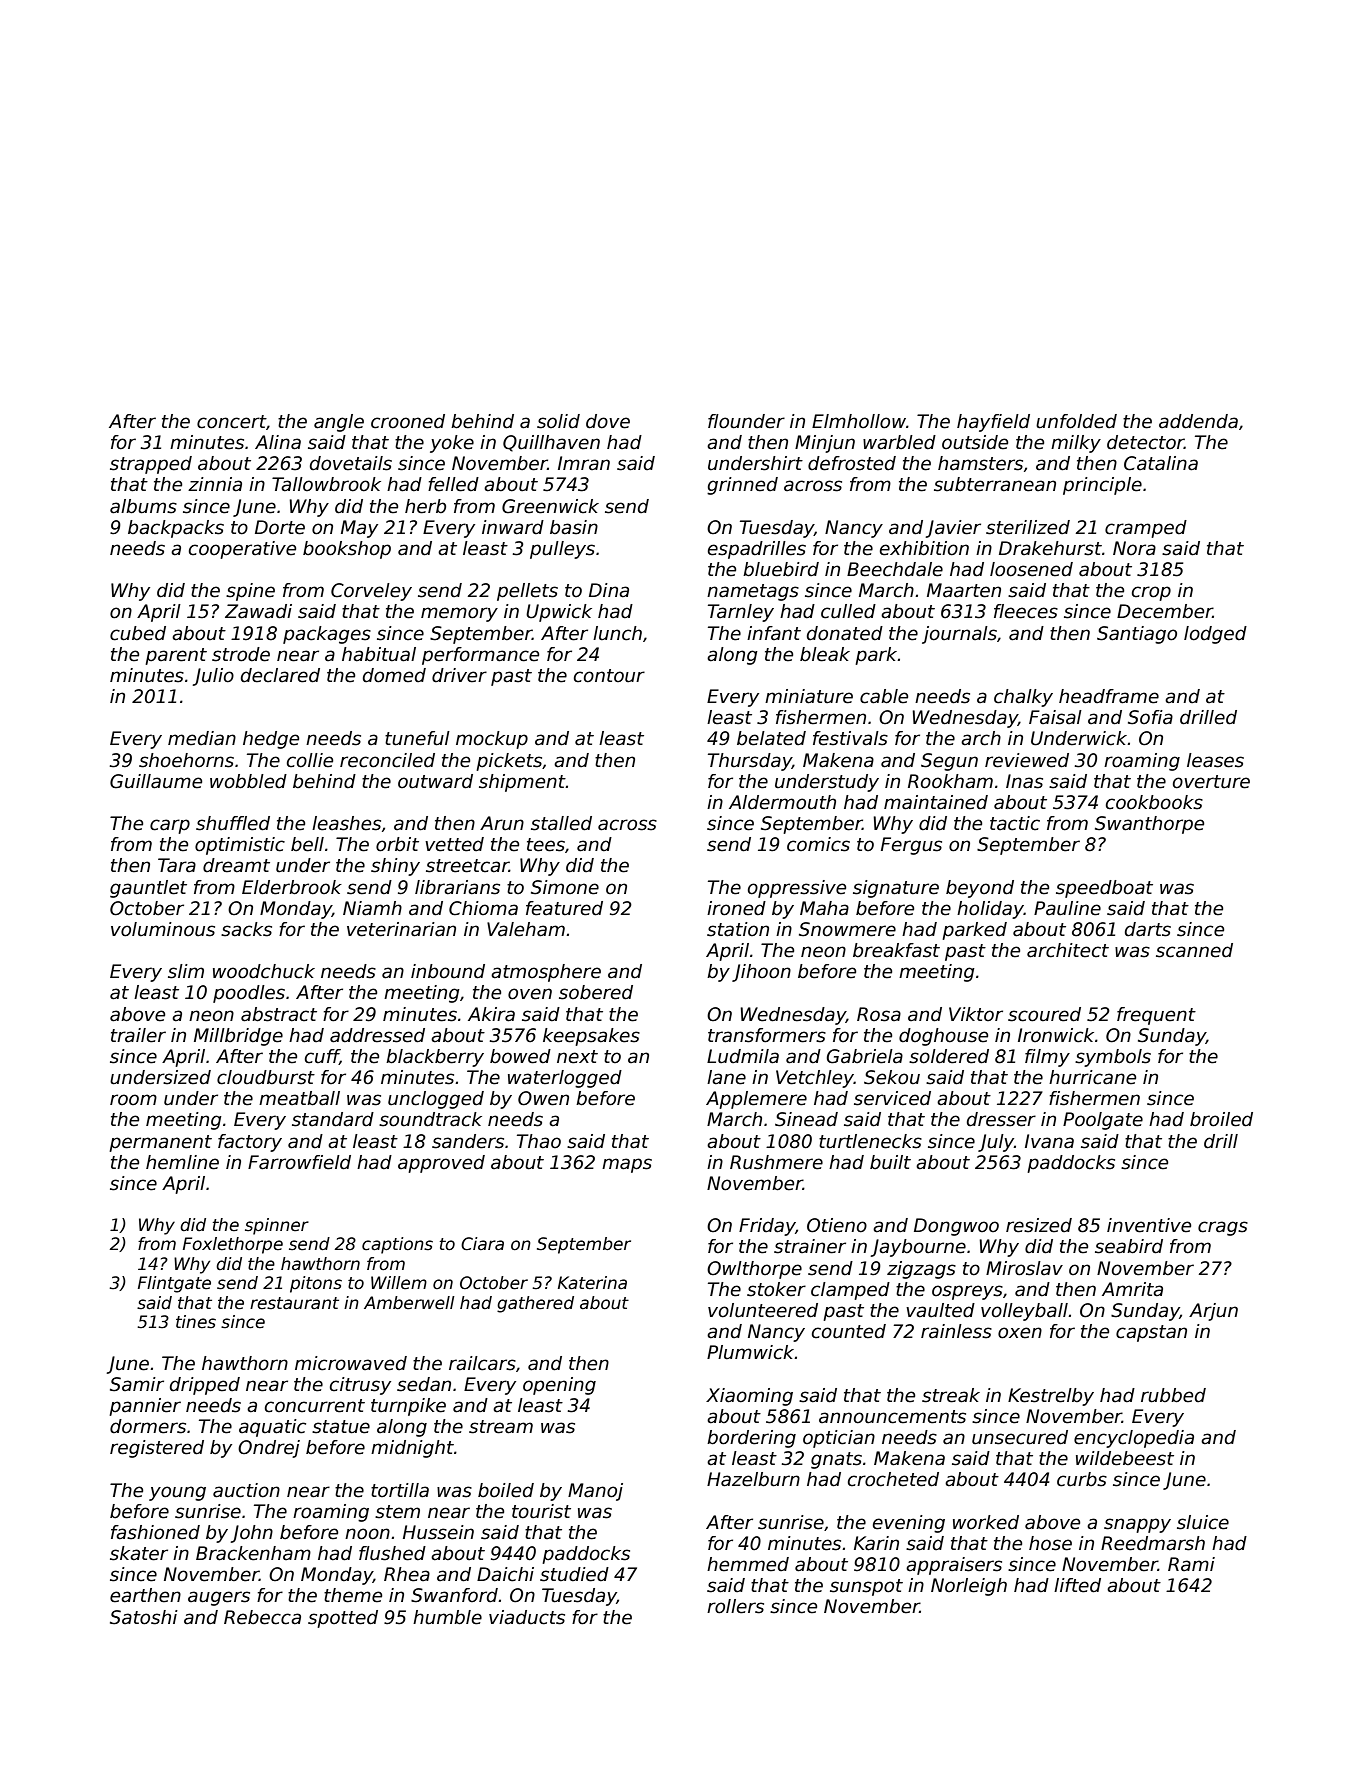 Image resolution: width=1365 pixels, height=1767 pixels. What do you see at coordinates (205, 1386) in the image?
I see `dripped` at bounding box center [205, 1386].
